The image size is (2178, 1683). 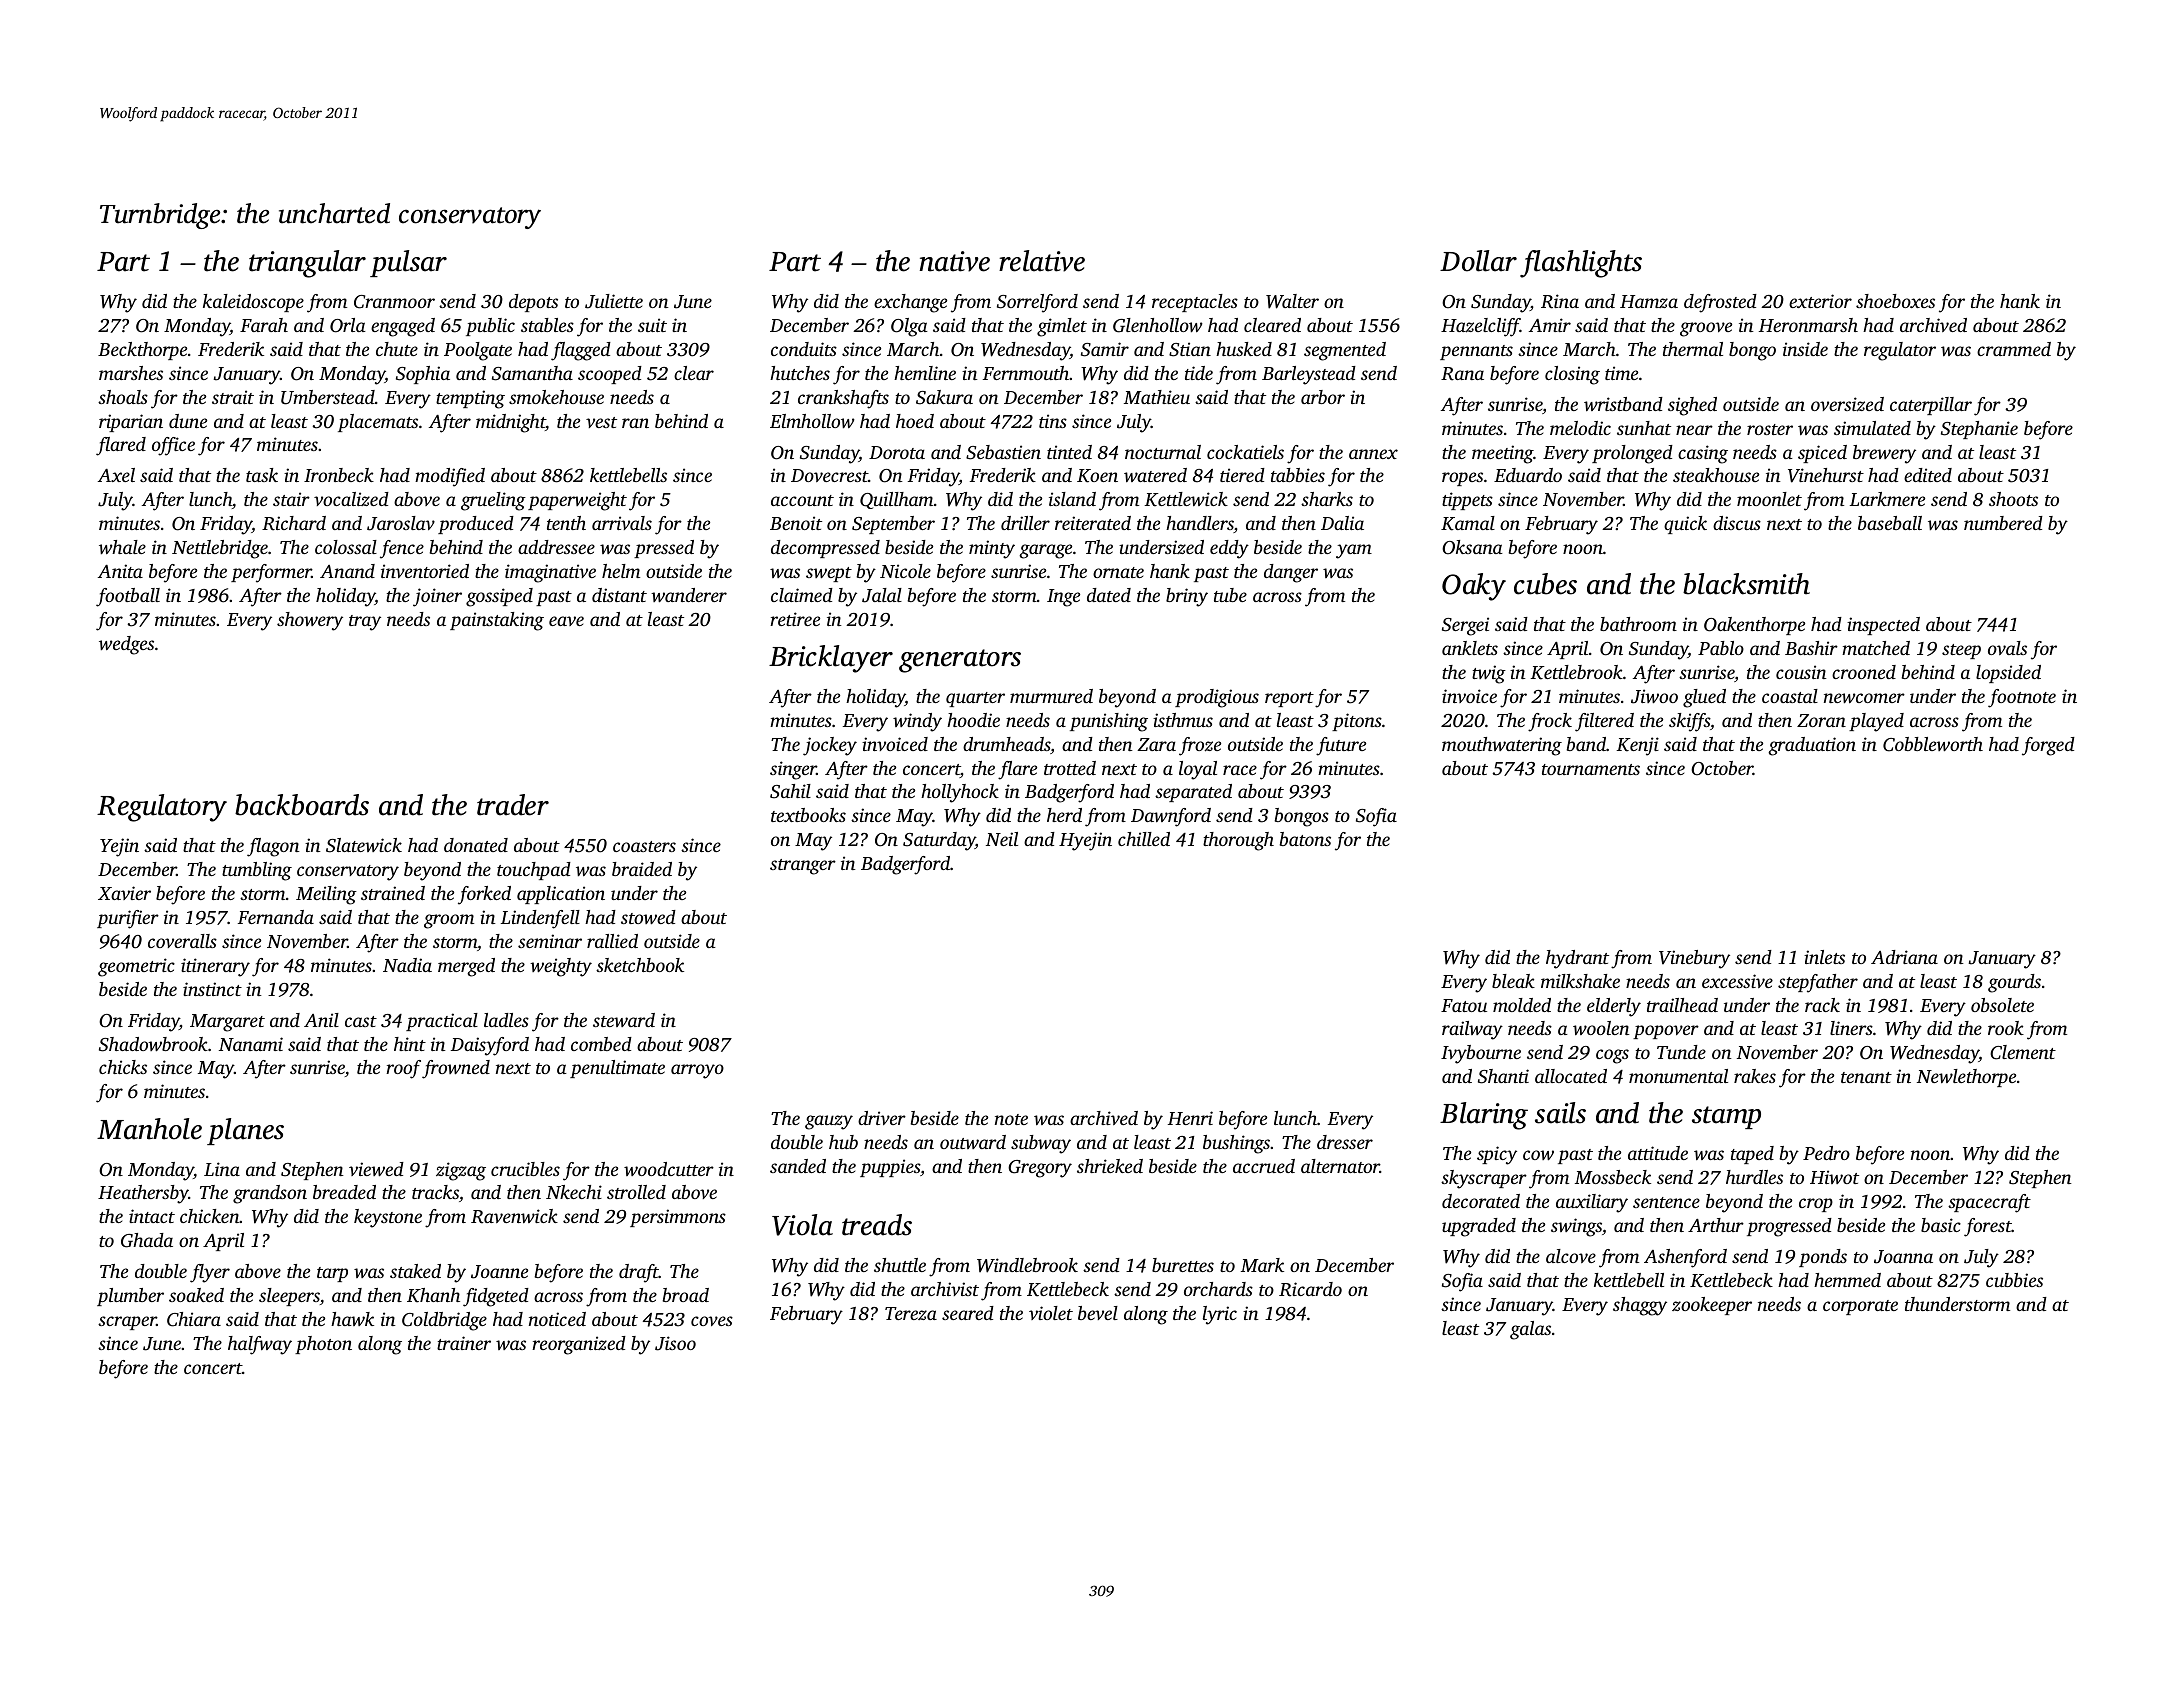 I want to click on graduation, so click(x=1812, y=746).
